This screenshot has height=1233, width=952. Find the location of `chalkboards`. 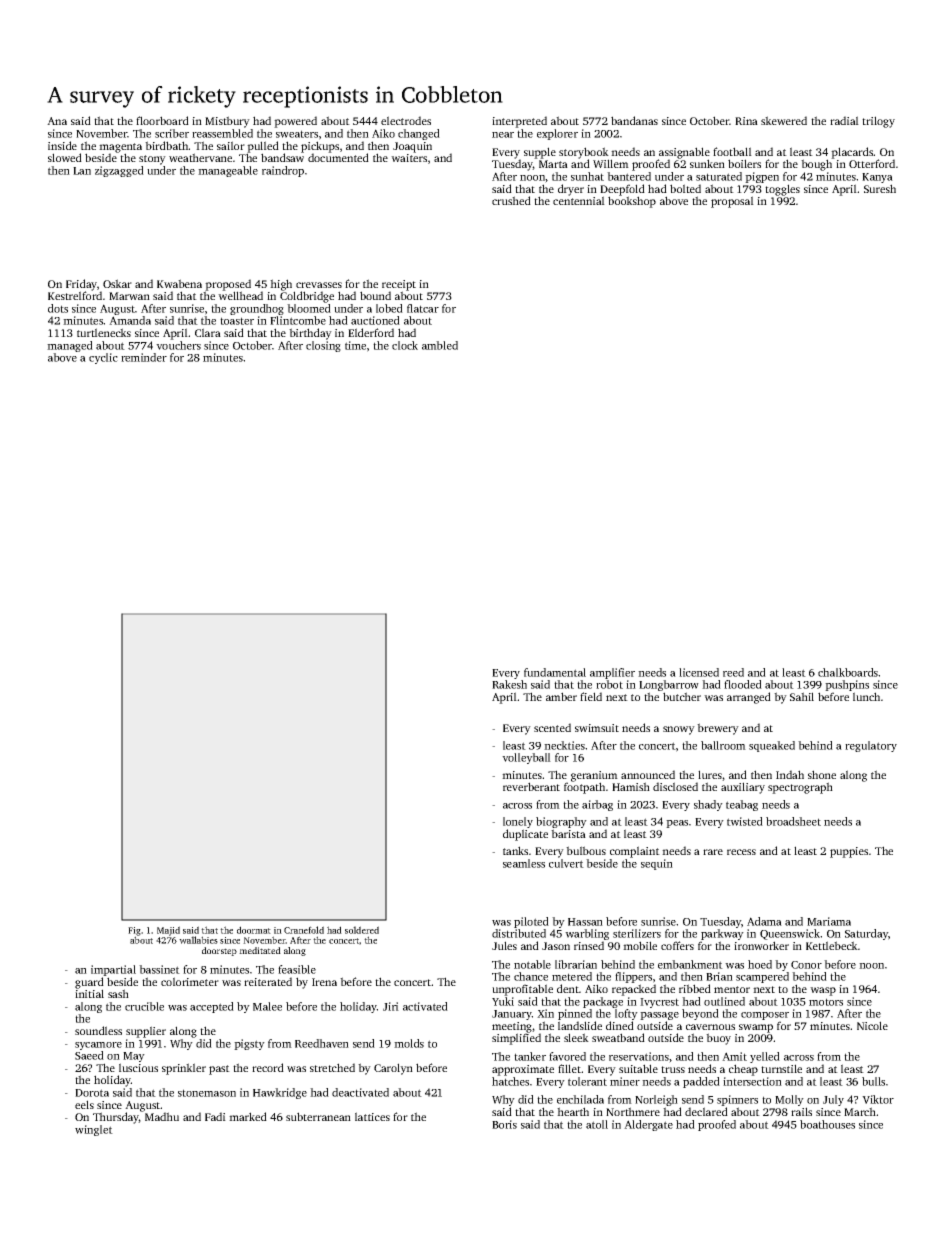

chalkboards is located at coordinates (848, 672).
